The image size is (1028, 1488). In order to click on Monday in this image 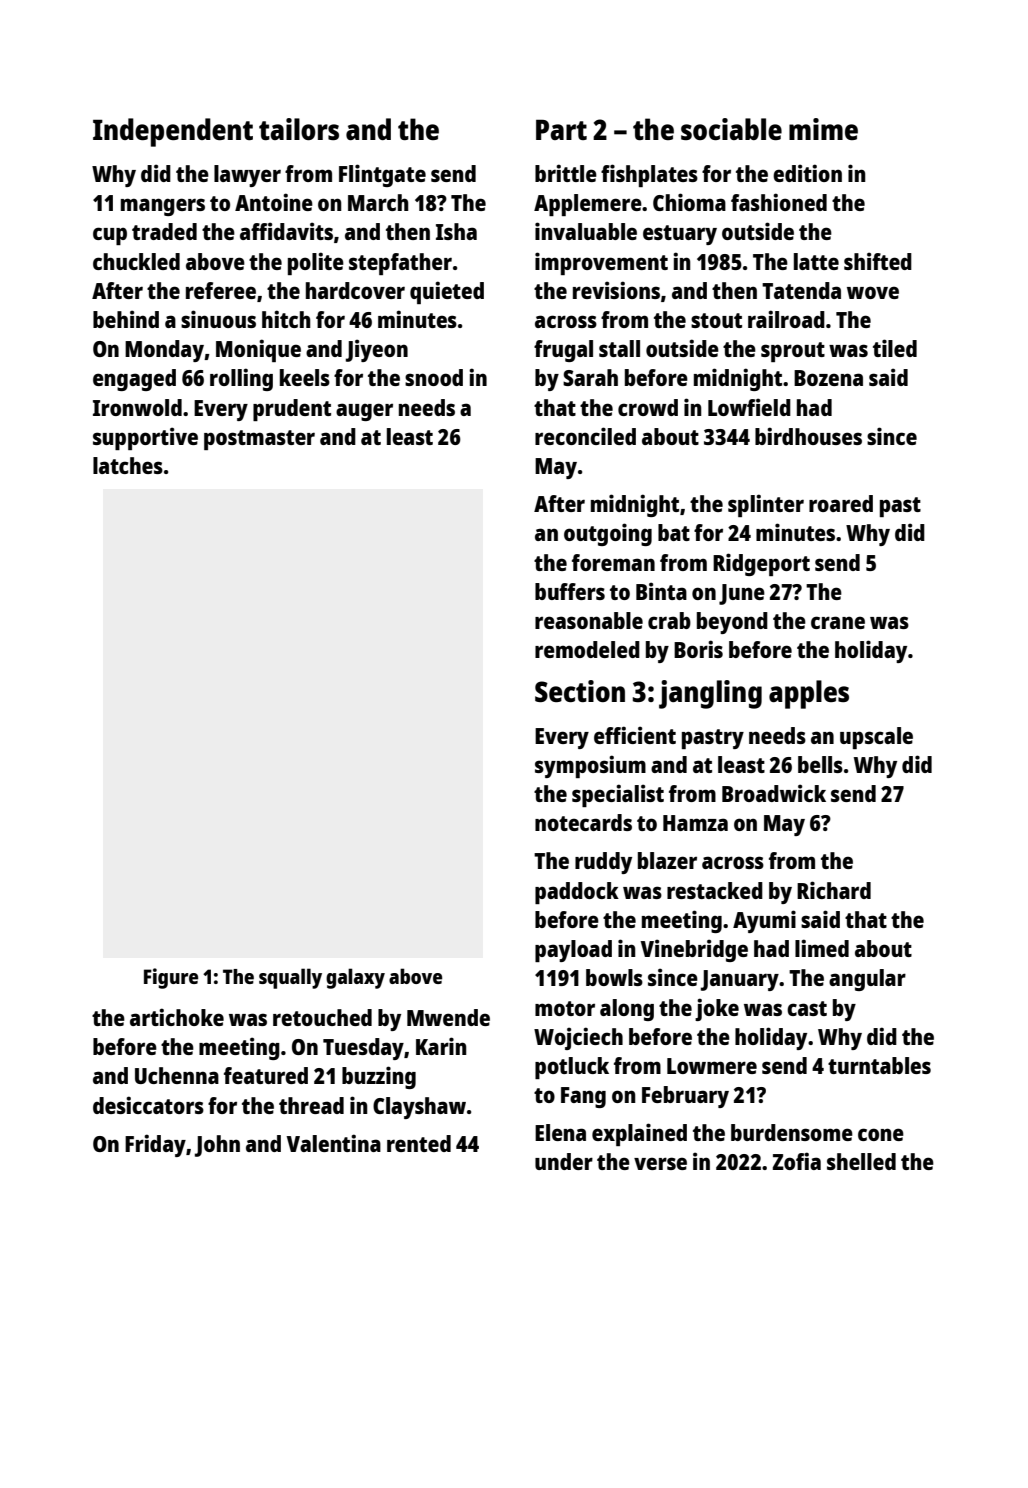, I will do `click(164, 351)`.
